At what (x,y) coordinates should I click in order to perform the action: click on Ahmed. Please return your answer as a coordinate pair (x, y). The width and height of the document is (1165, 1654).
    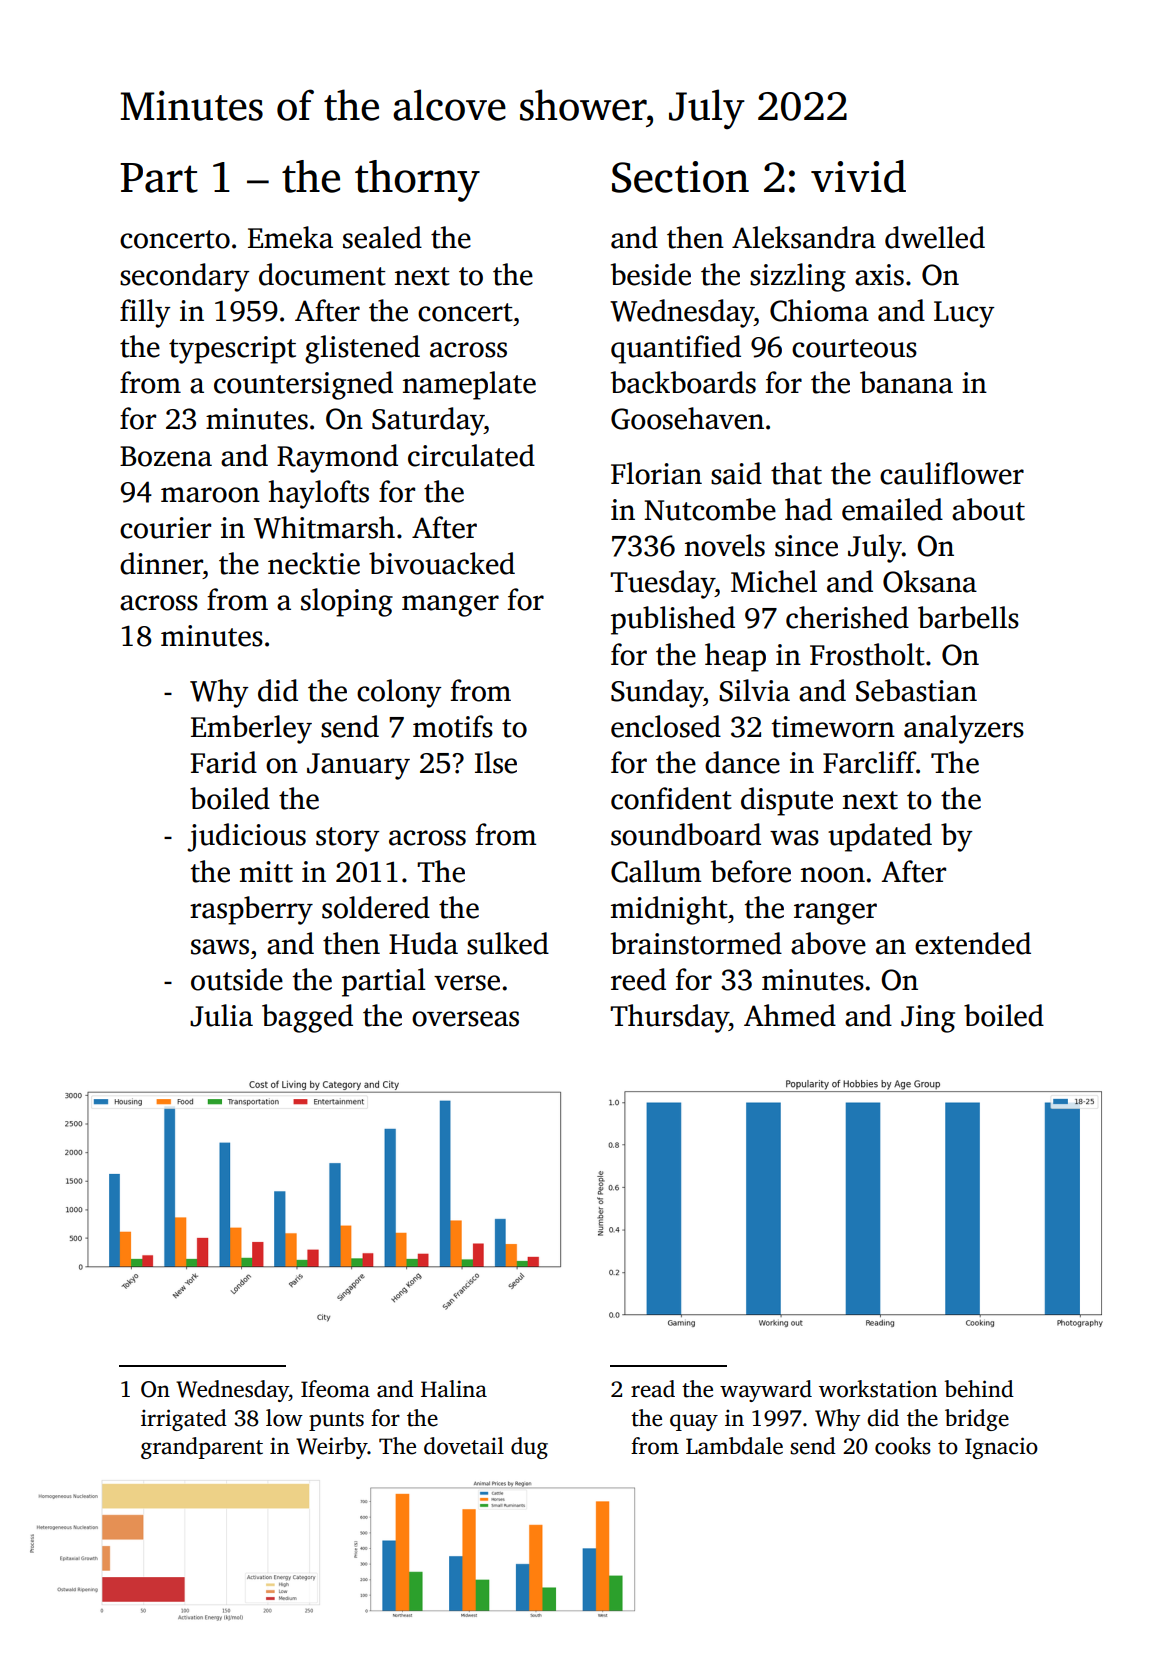
    Looking at the image, I should click on (790, 1015).
